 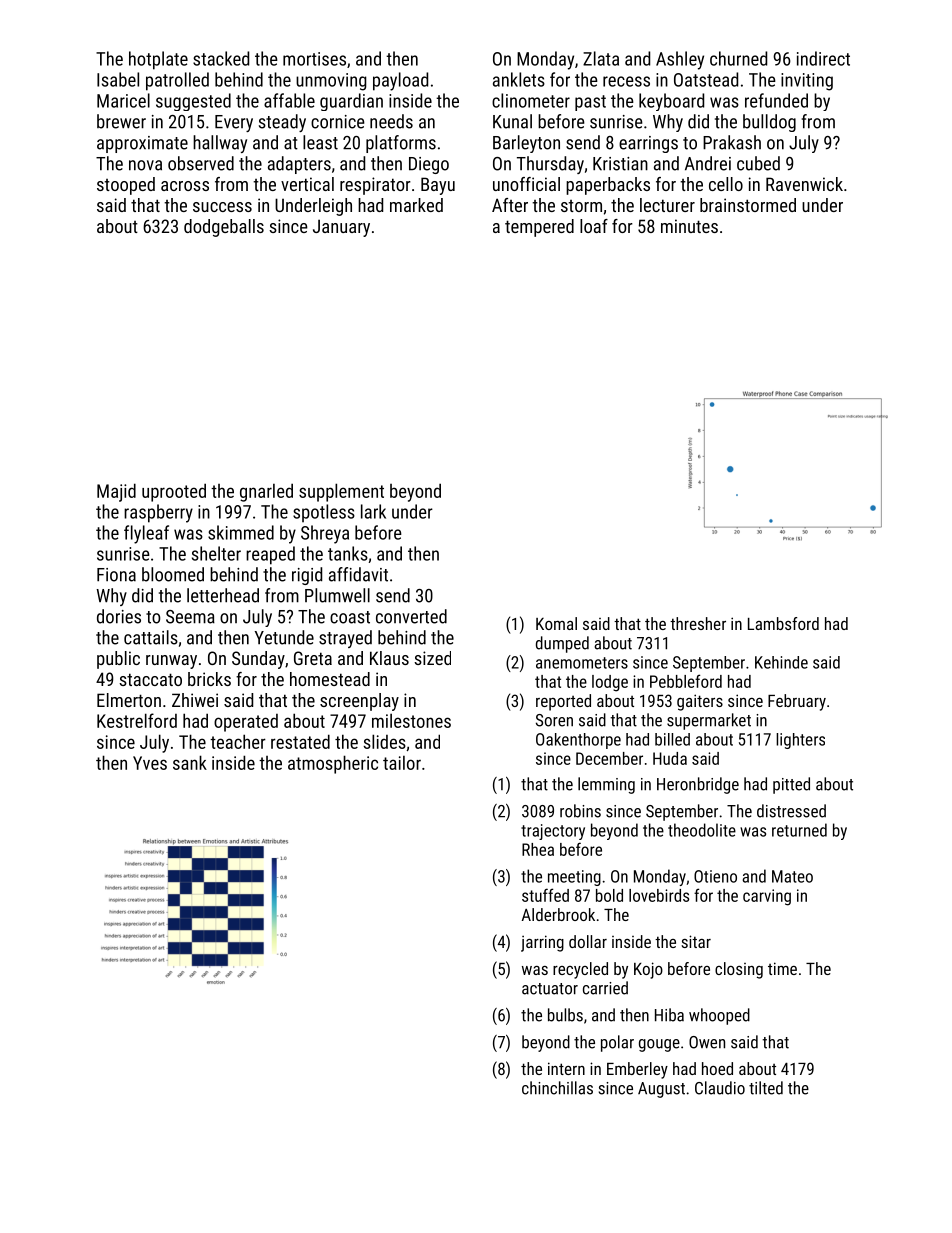 I want to click on chinchillas, so click(x=557, y=1088).
